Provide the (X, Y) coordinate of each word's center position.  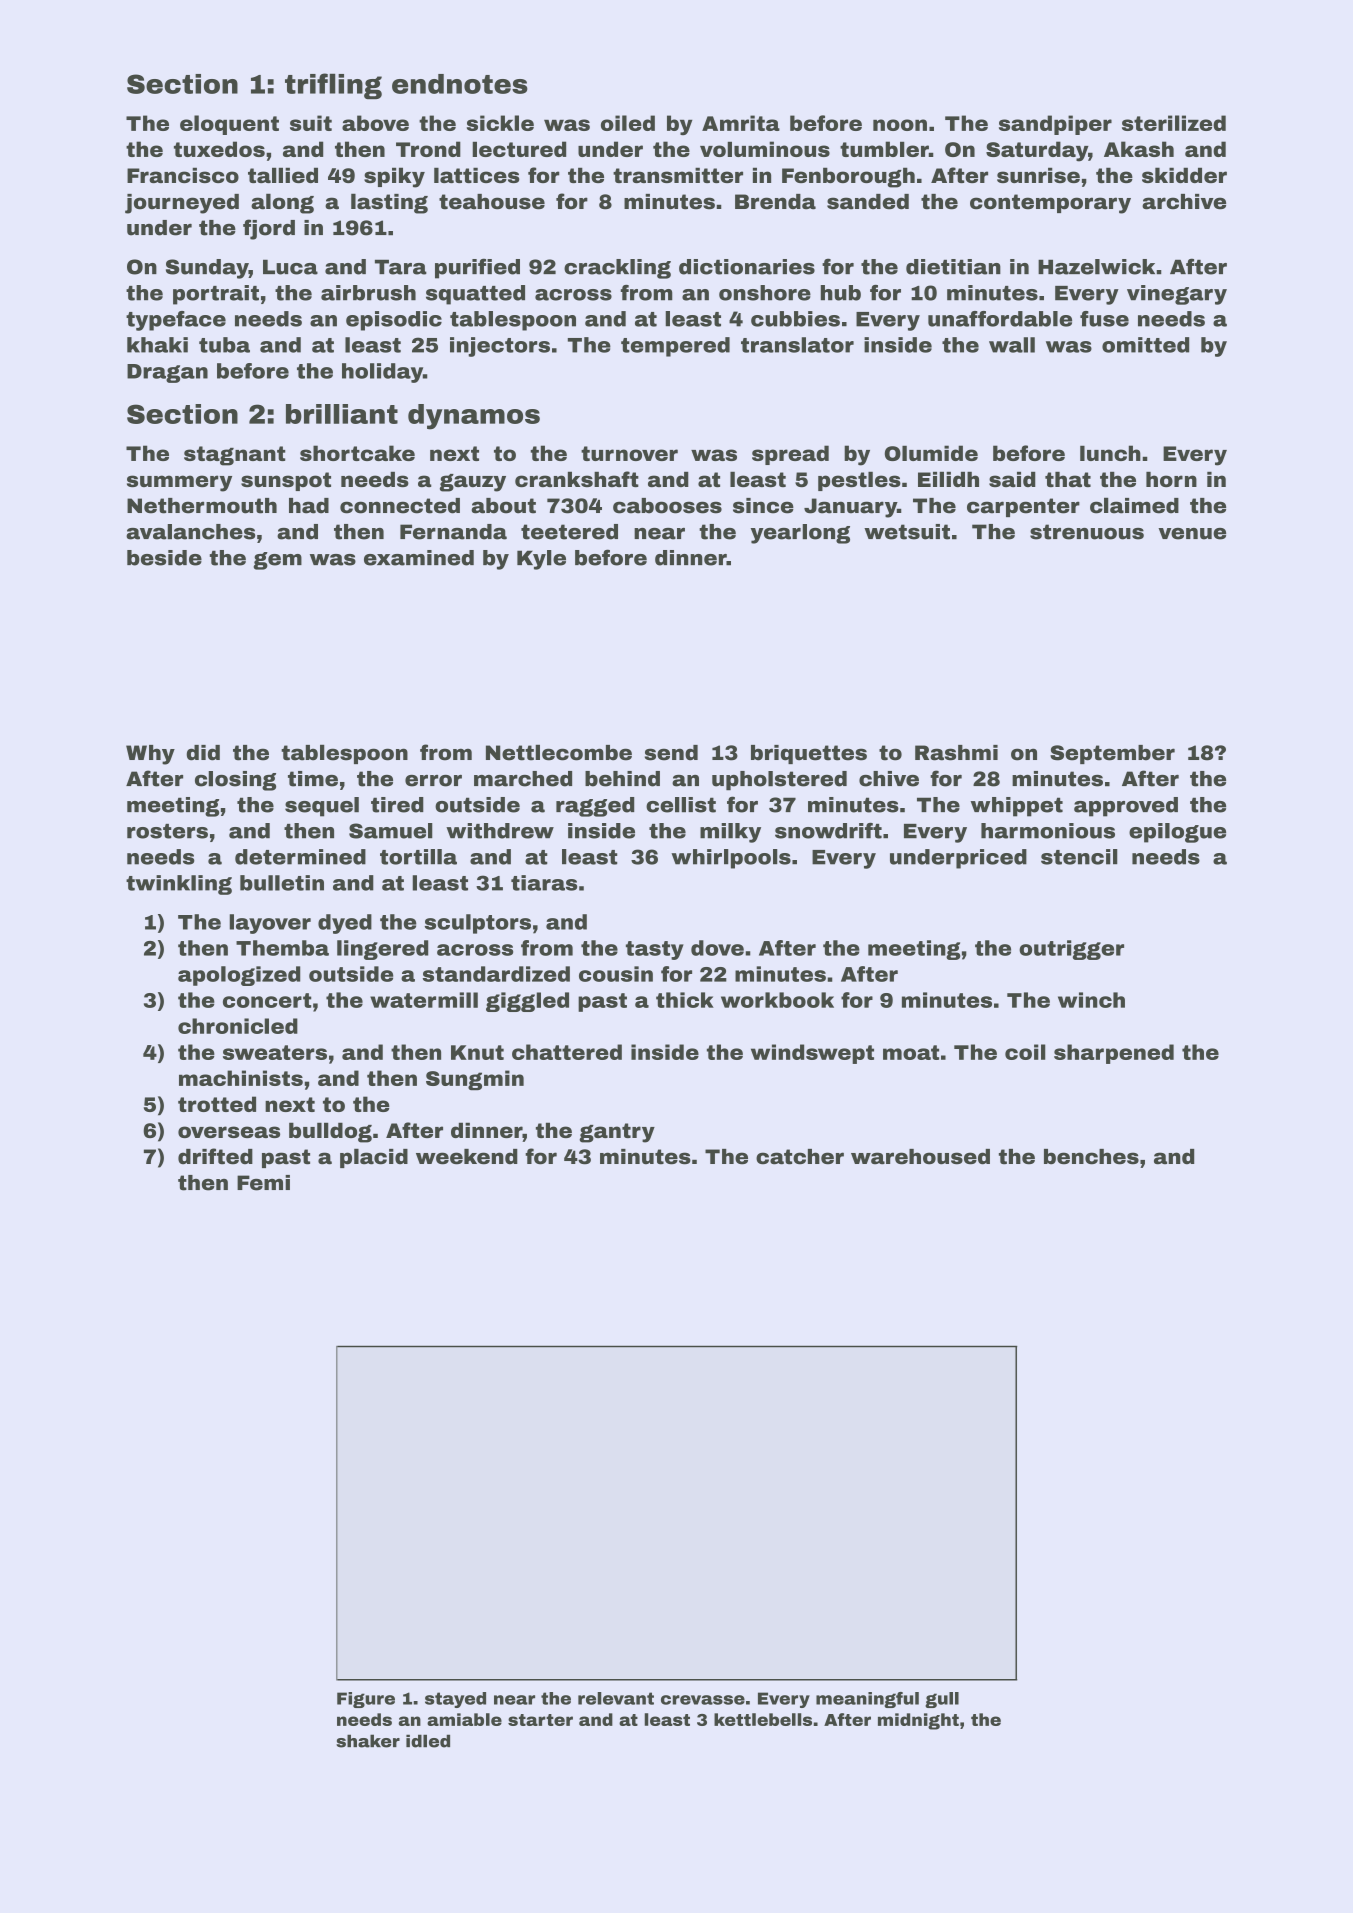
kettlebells (763, 1719)
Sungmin (475, 1080)
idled (428, 1741)
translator (797, 345)
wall (1012, 345)
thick (685, 1000)
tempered (675, 347)
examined (419, 558)
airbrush (368, 293)
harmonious (1048, 831)
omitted (1145, 345)
